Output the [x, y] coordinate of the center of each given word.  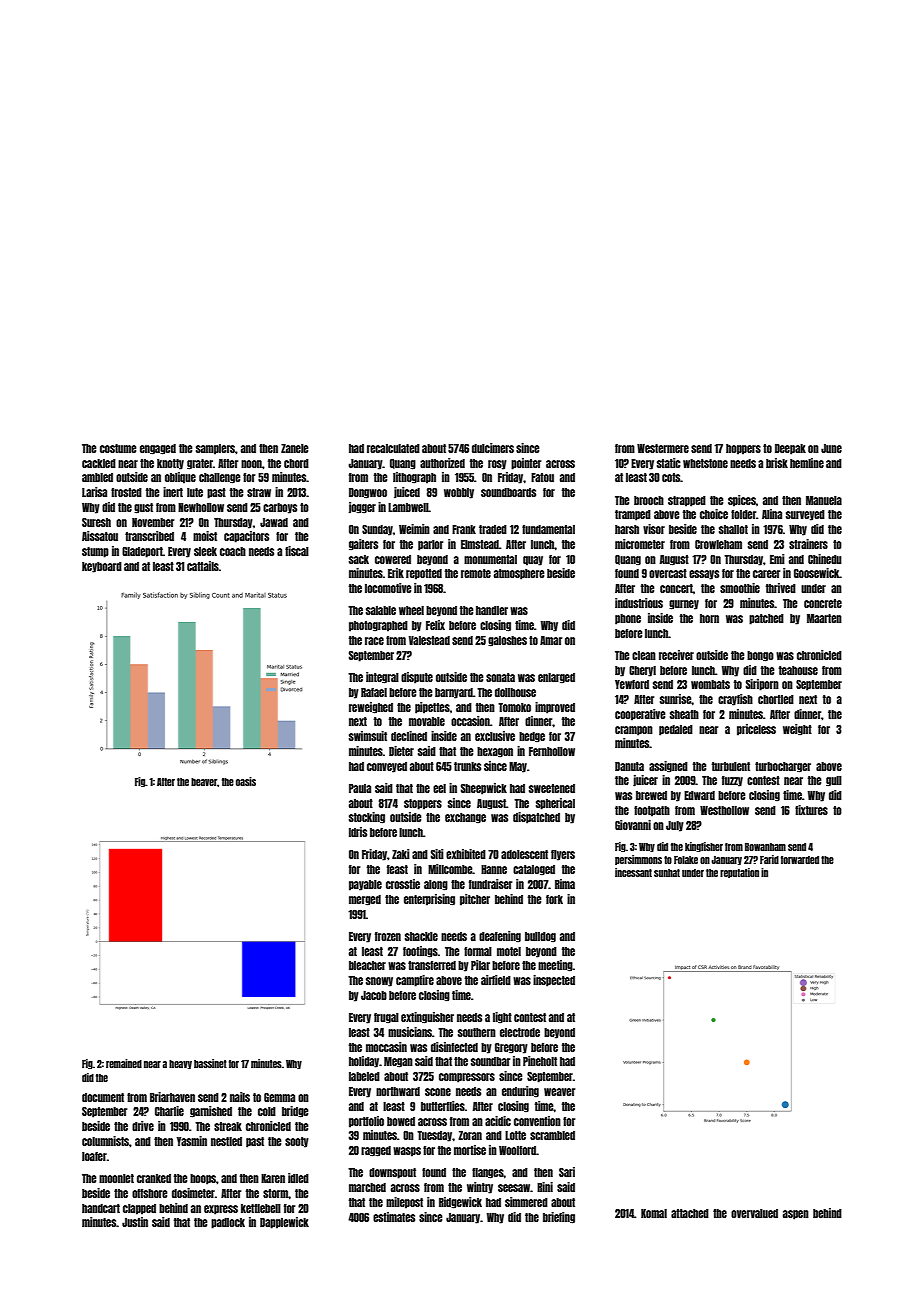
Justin [135, 1222]
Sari [567, 1172]
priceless [756, 730]
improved [555, 708]
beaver [204, 782]
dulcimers [493, 448]
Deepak [790, 449]
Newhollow [201, 507]
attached [690, 1213]
